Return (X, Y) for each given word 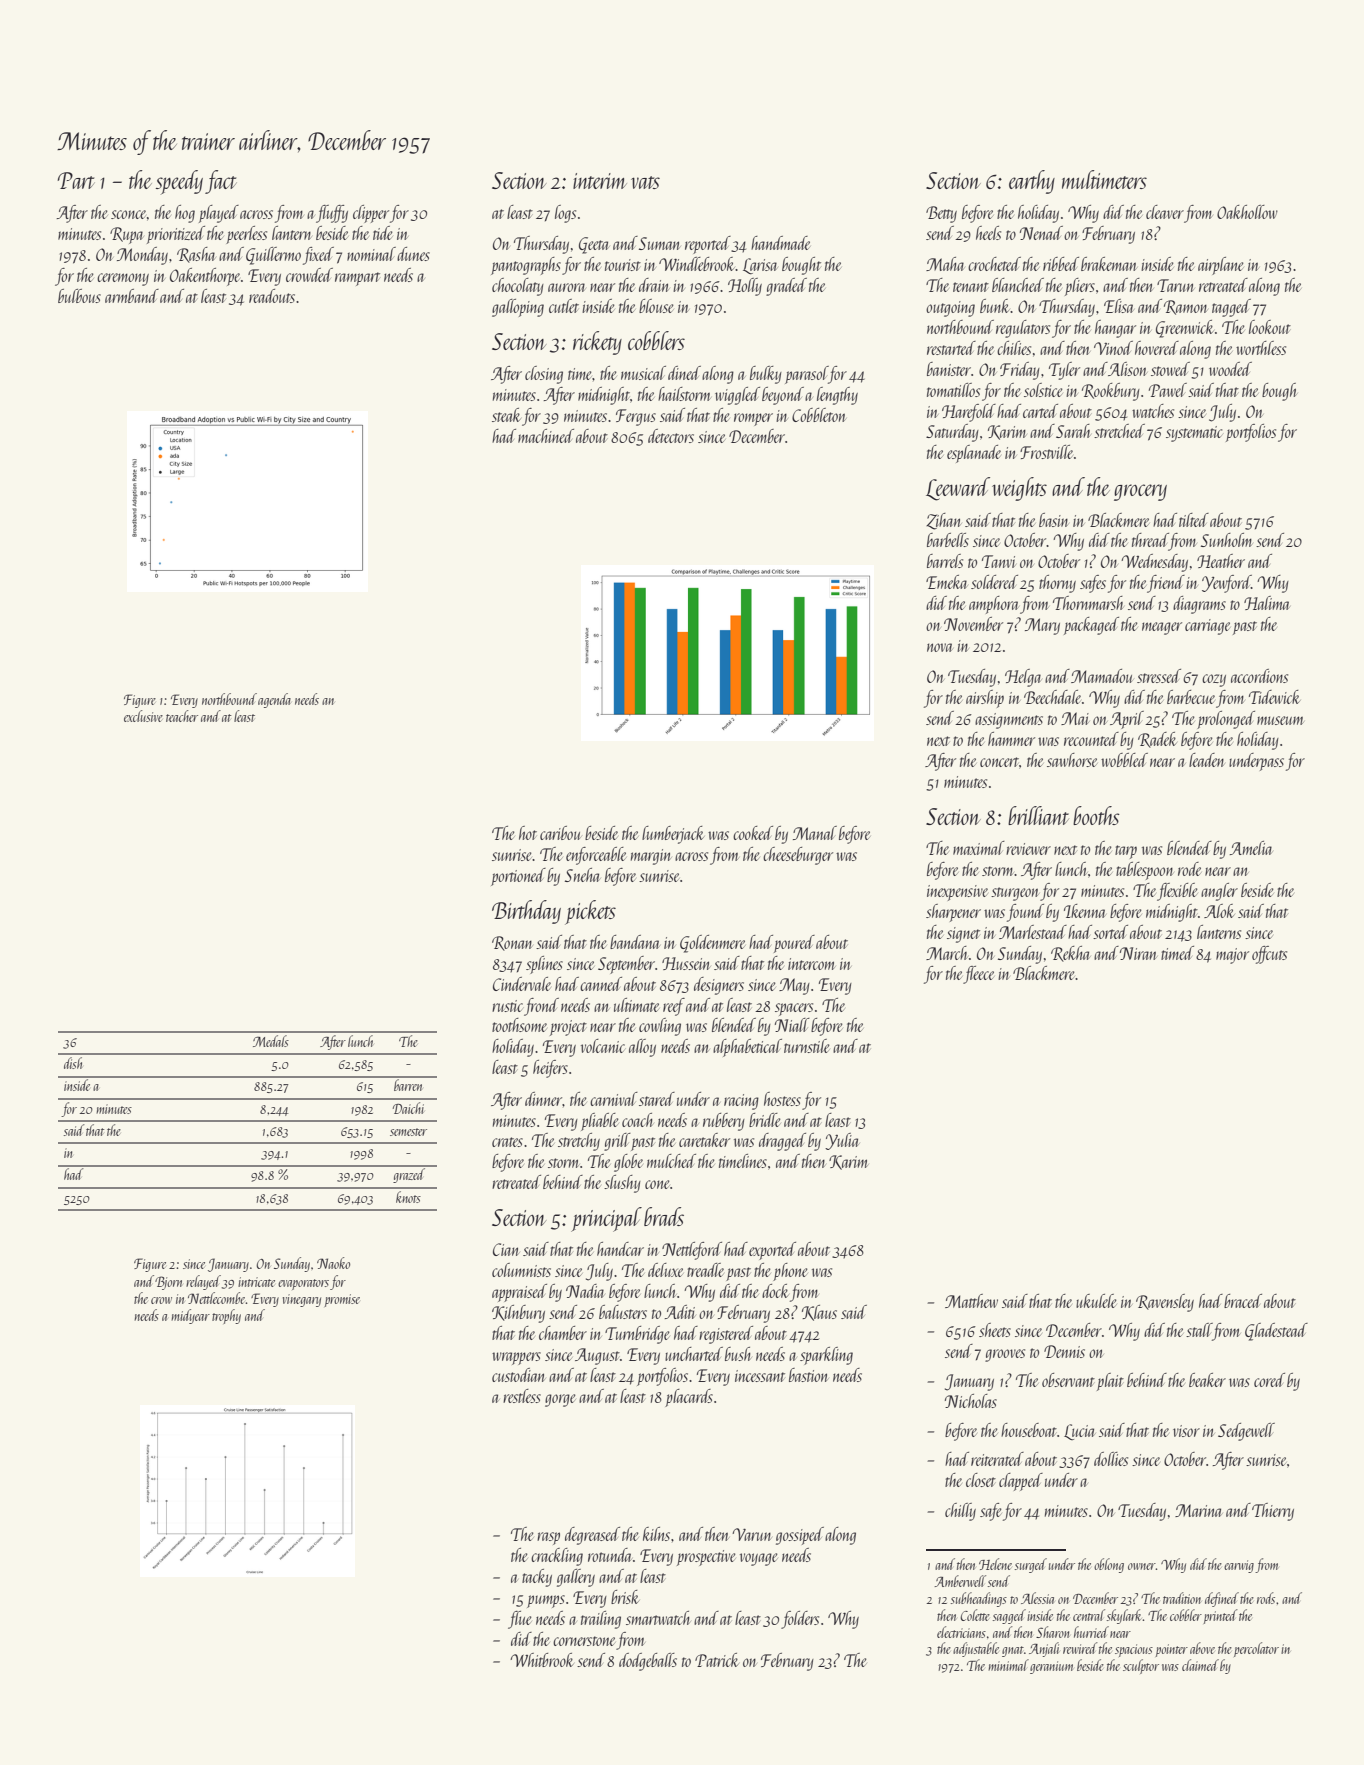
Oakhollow (1247, 212)
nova (940, 647)
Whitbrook (542, 1660)
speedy (179, 182)
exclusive (143, 716)
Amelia (1251, 848)
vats (645, 182)
